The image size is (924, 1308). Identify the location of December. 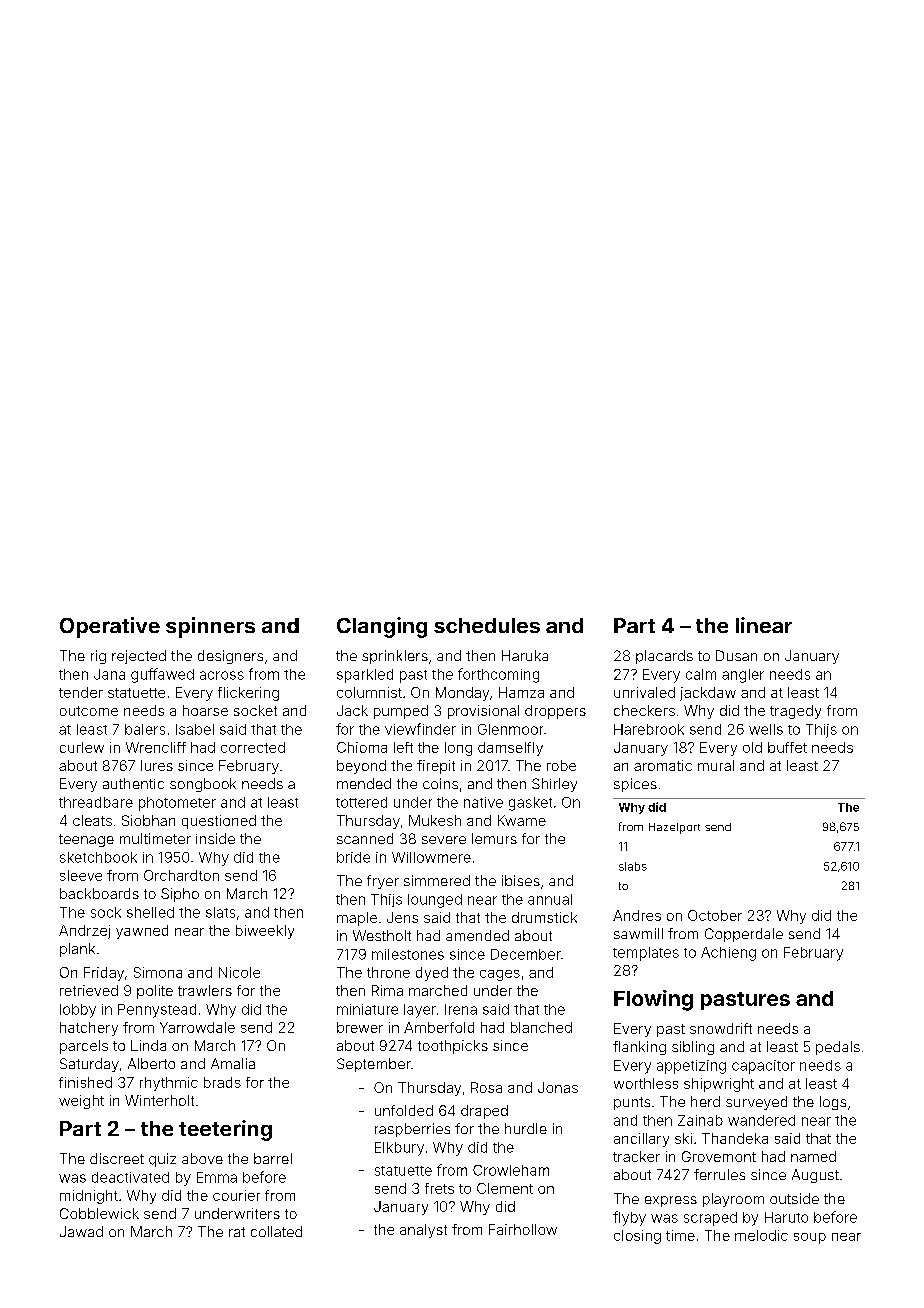
(526, 954).
